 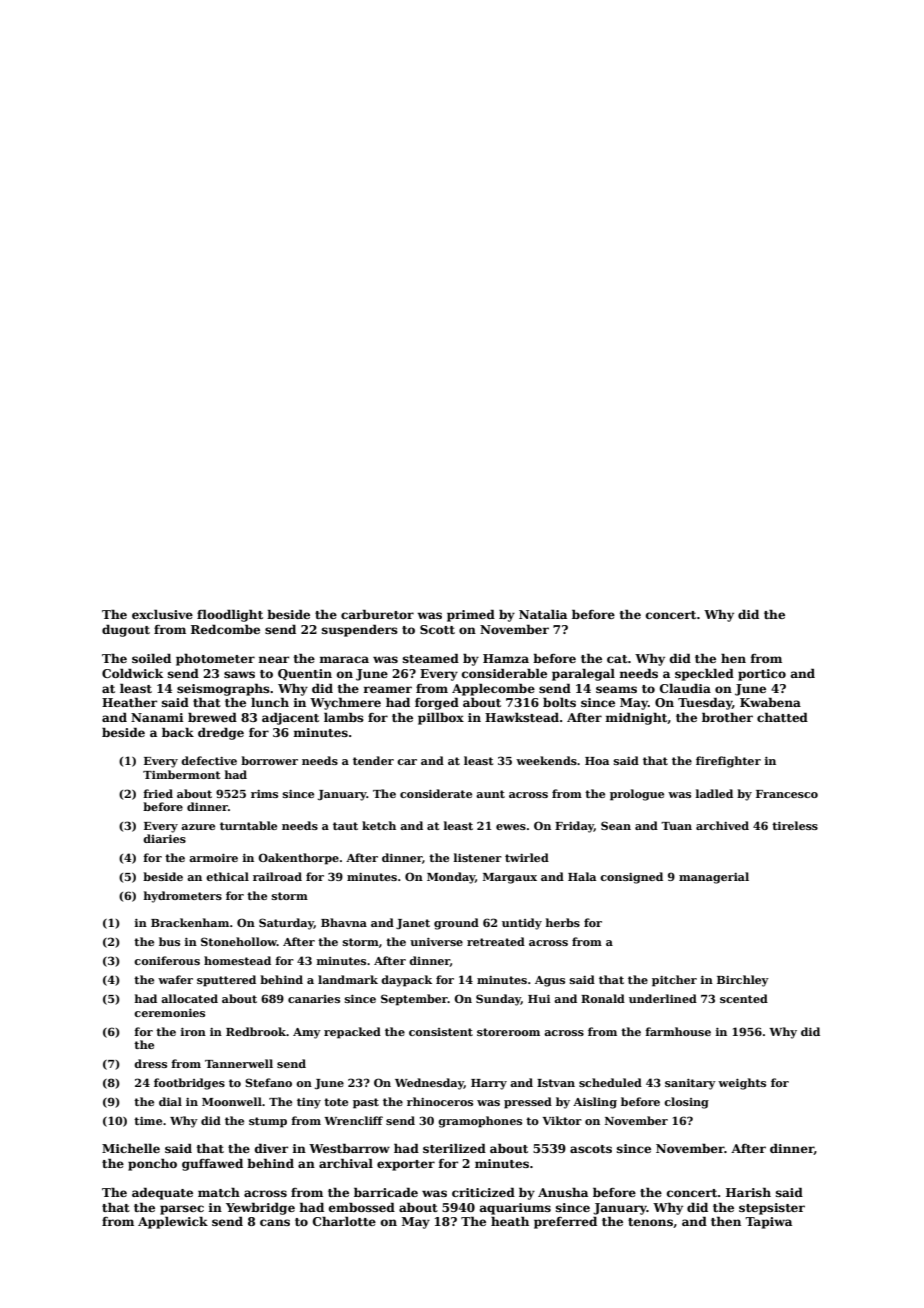 I want to click on fried, so click(x=158, y=793).
